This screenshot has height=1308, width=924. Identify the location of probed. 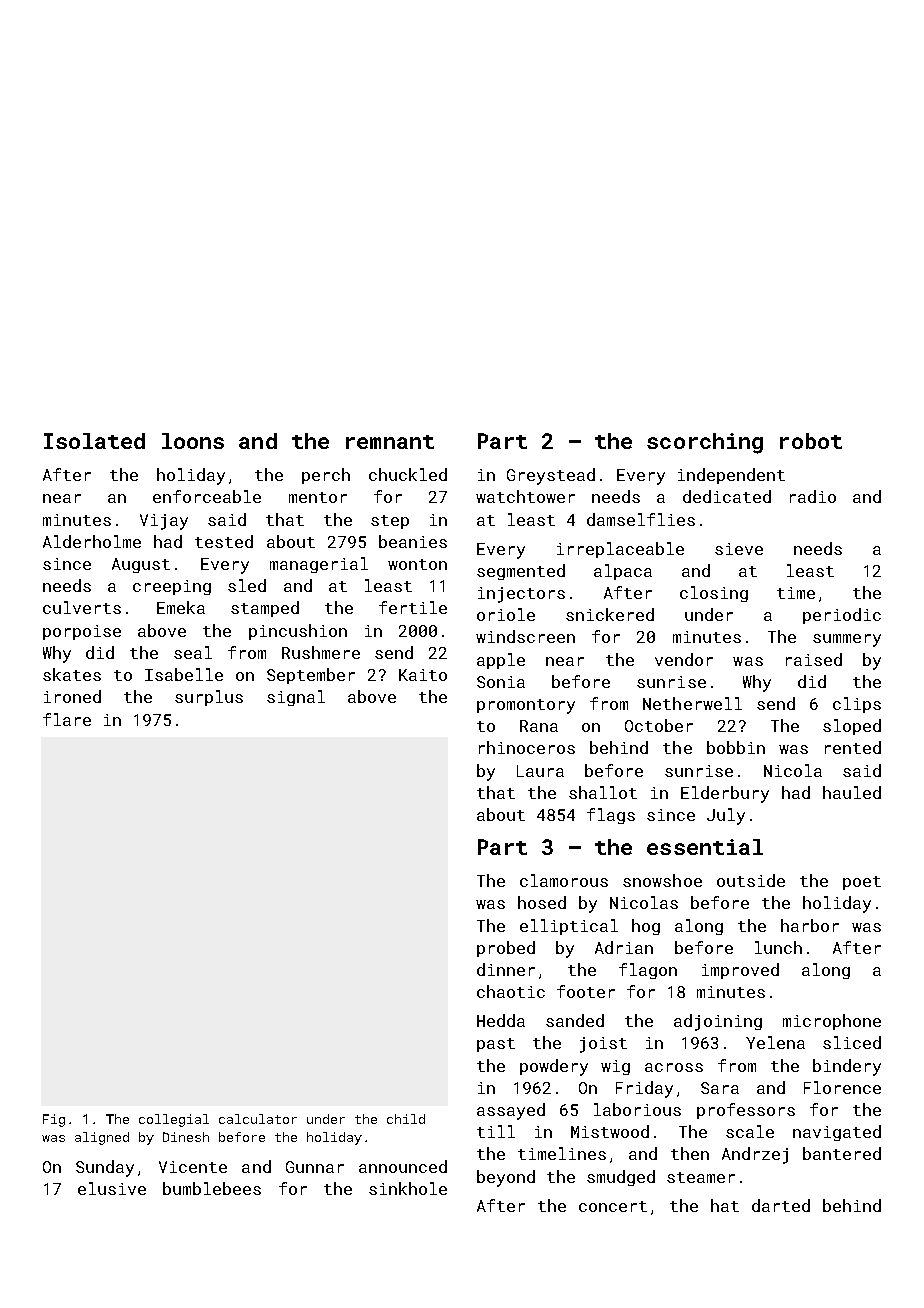
(506, 949).
